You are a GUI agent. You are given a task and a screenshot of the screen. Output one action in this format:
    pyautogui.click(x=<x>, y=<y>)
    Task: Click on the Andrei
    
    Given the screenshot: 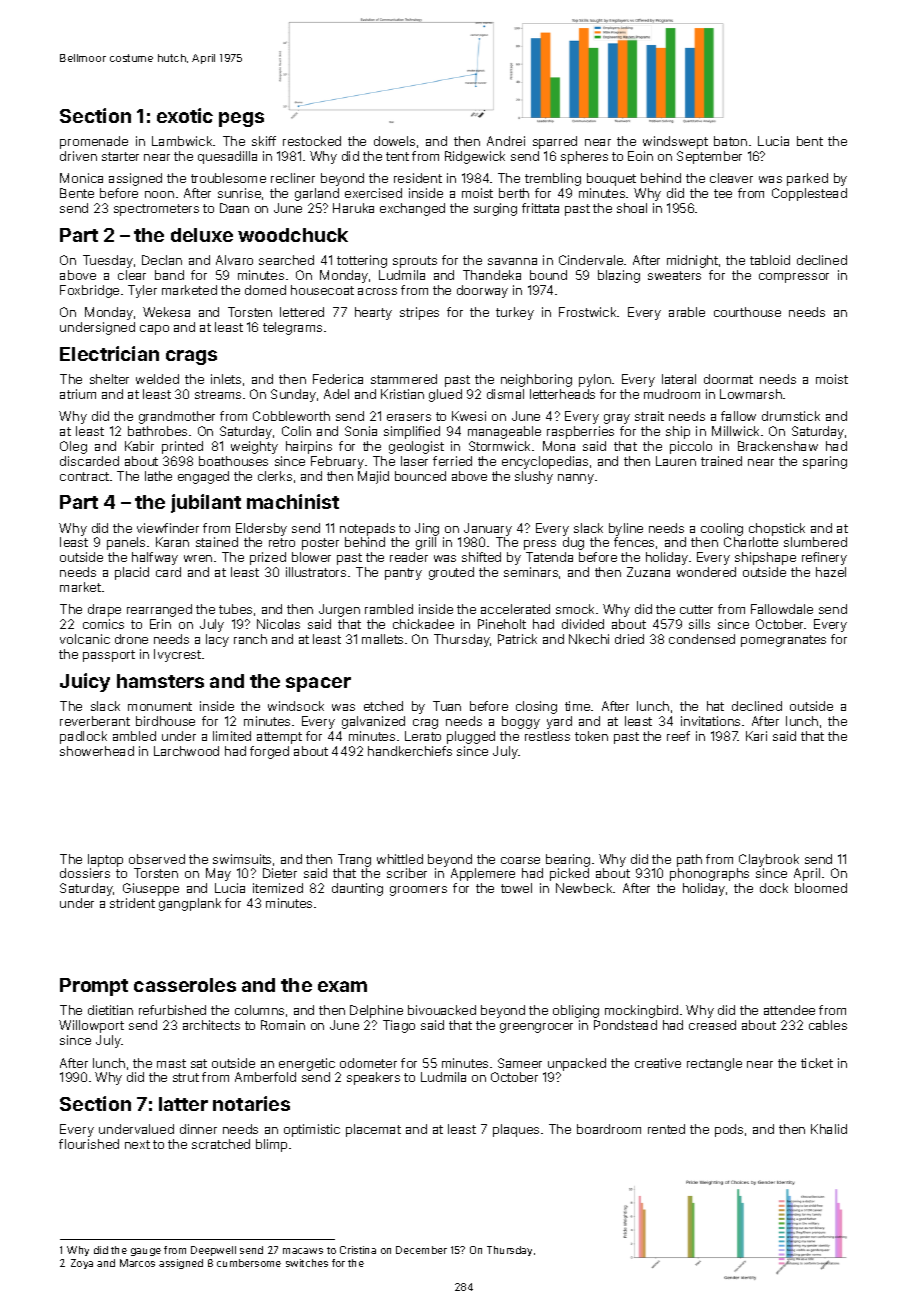 What is the action you would take?
    pyautogui.click(x=506, y=141)
